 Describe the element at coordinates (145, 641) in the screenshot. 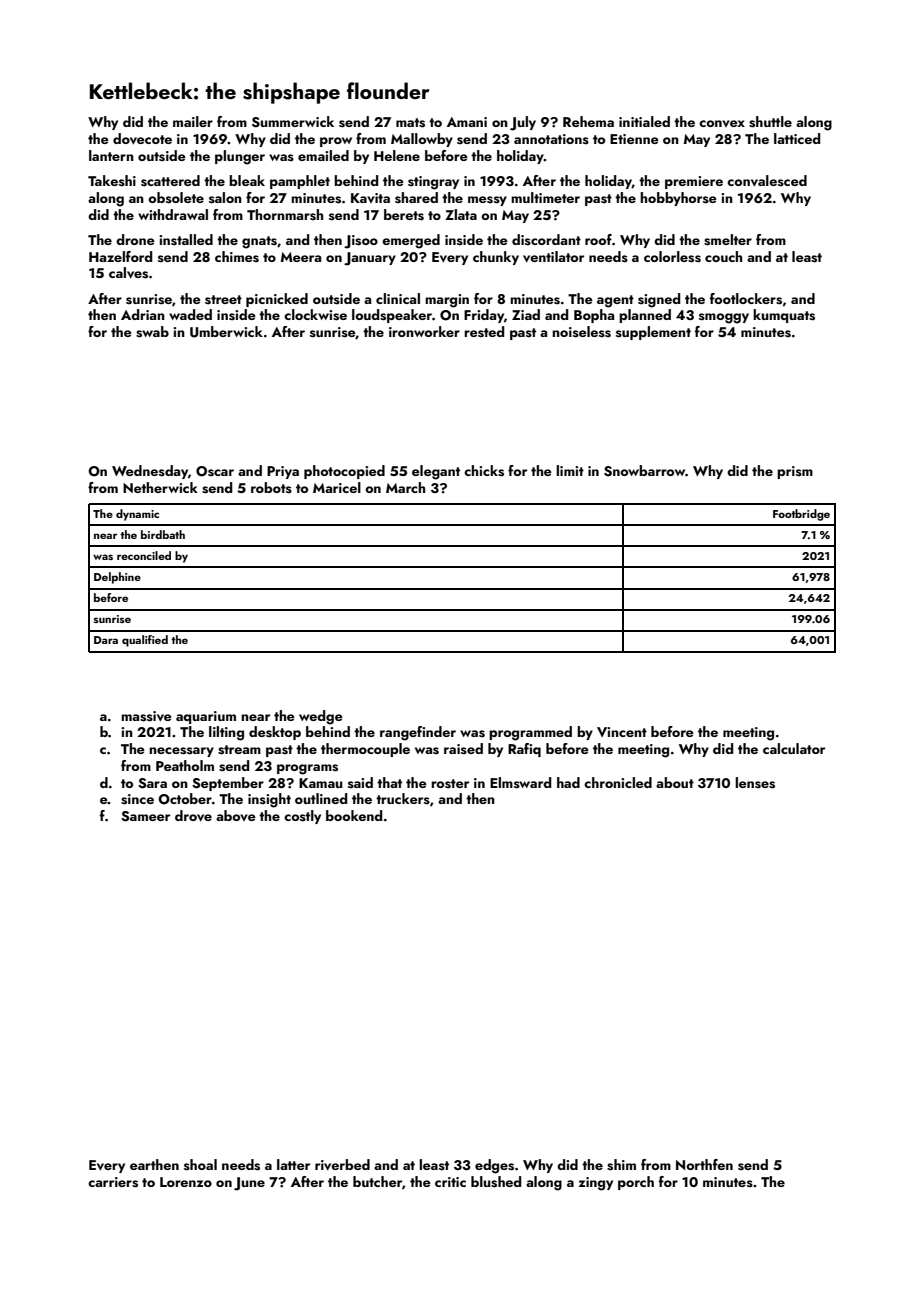

I see `qualified` at that location.
